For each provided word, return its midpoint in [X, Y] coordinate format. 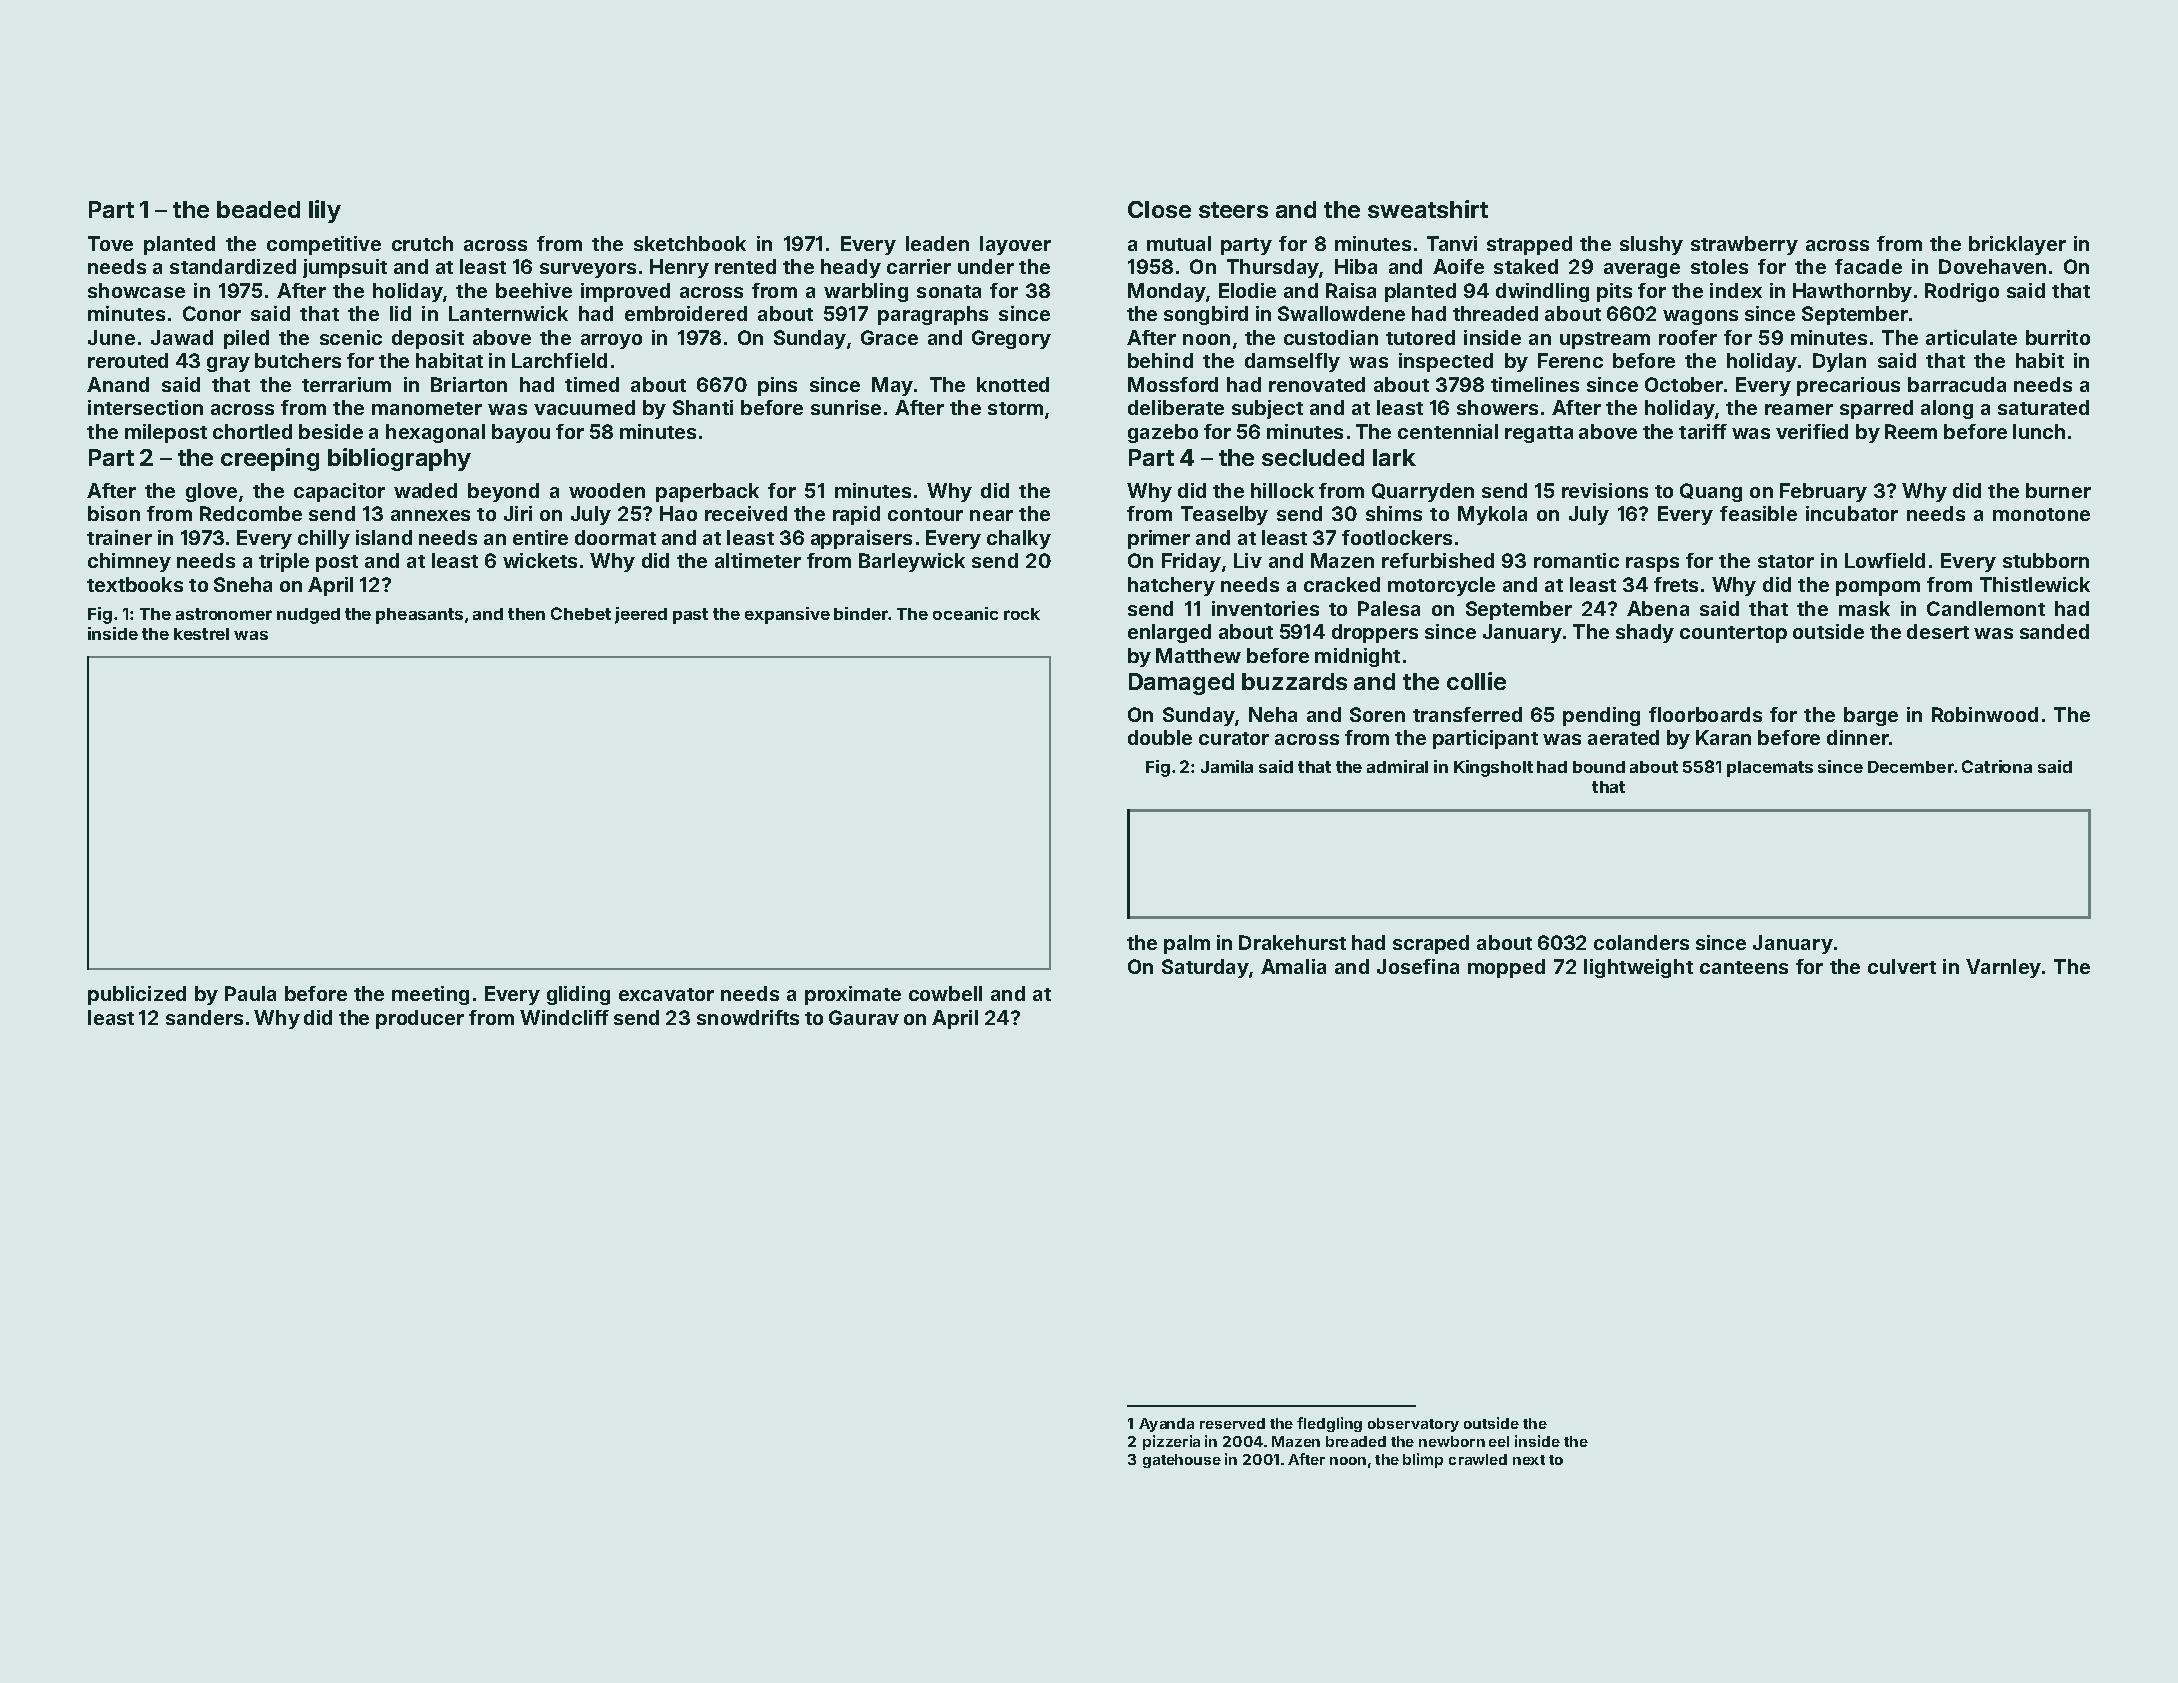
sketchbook [690, 243]
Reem [1911, 431]
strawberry [1744, 245]
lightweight [1638, 968]
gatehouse [1182, 1461]
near [991, 515]
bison [114, 513]
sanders [204, 1017]
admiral [1397, 766]
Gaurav [864, 1017]
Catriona [1997, 766]
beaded [258, 209]
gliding [578, 995]
